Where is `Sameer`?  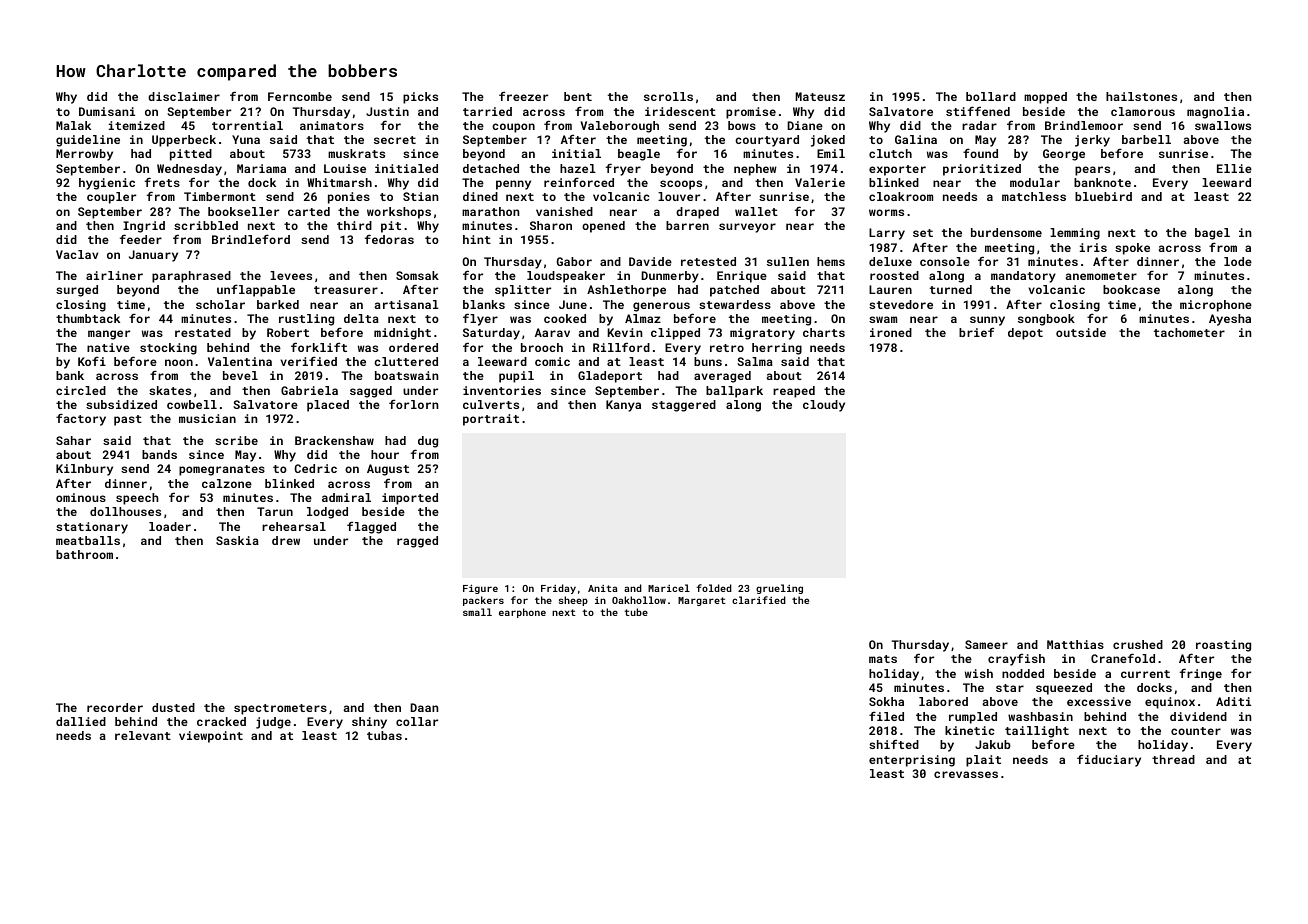
Sameer is located at coordinates (986, 644).
